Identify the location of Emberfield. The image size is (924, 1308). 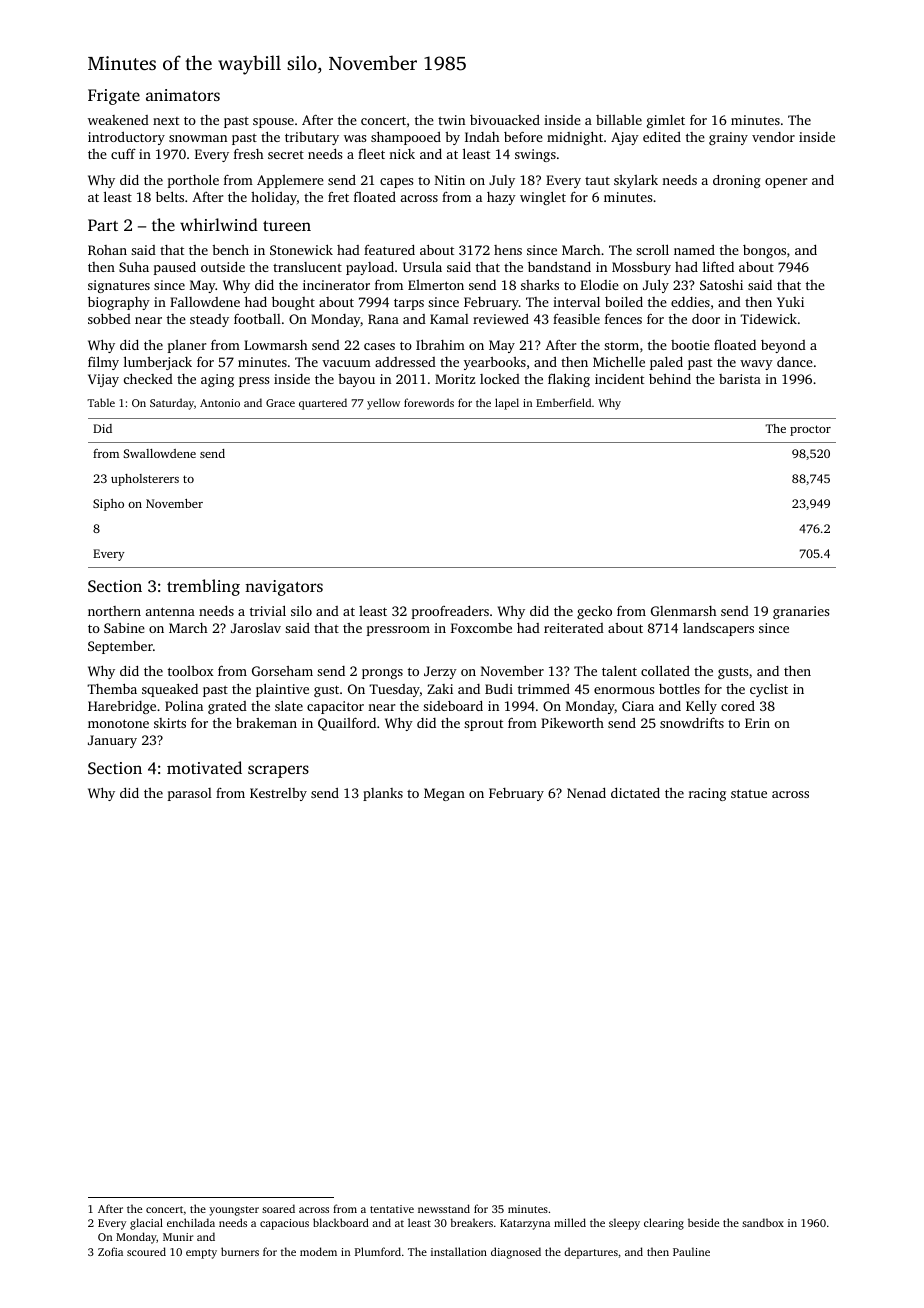
(563, 402).
